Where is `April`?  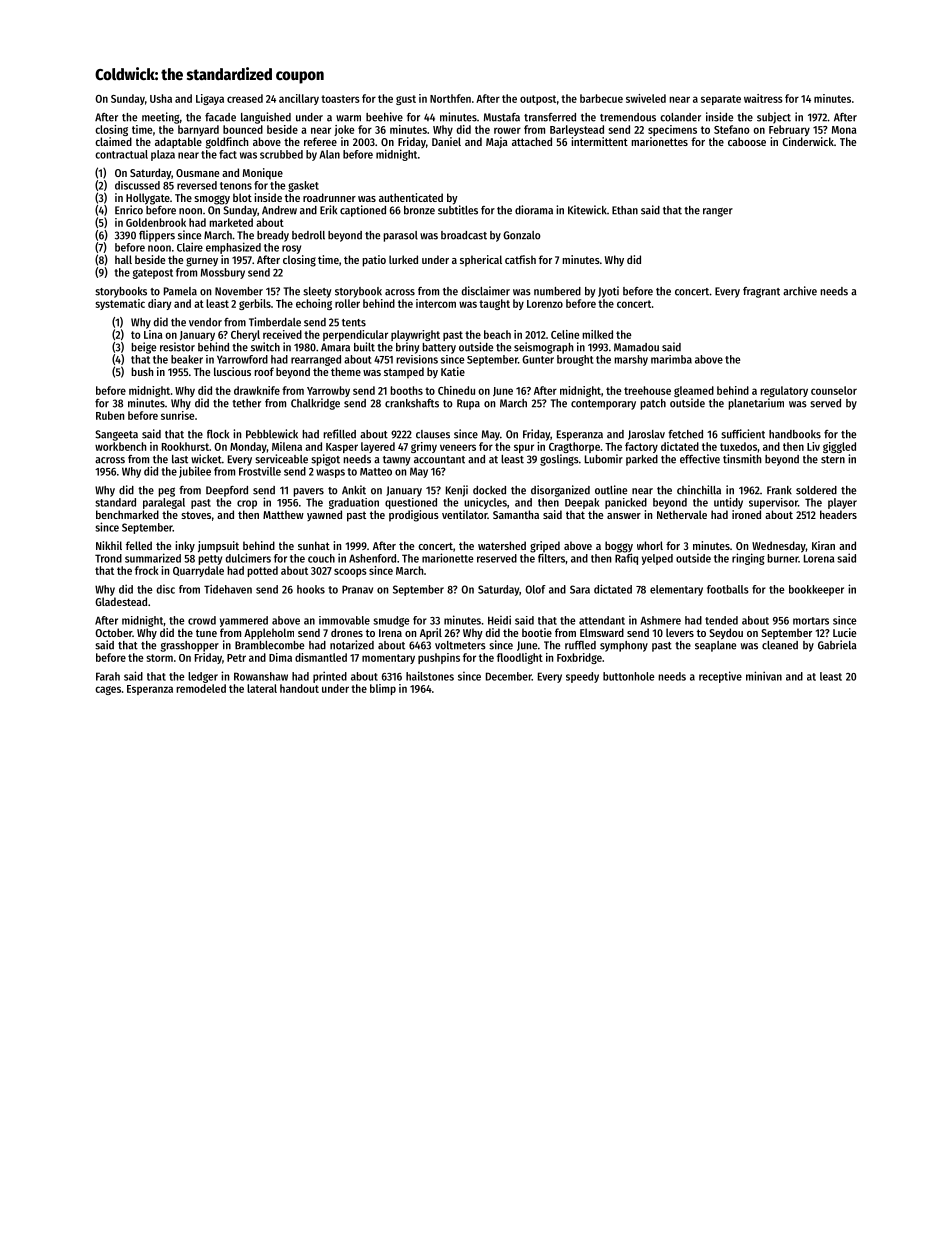
April is located at coordinates (431, 634).
